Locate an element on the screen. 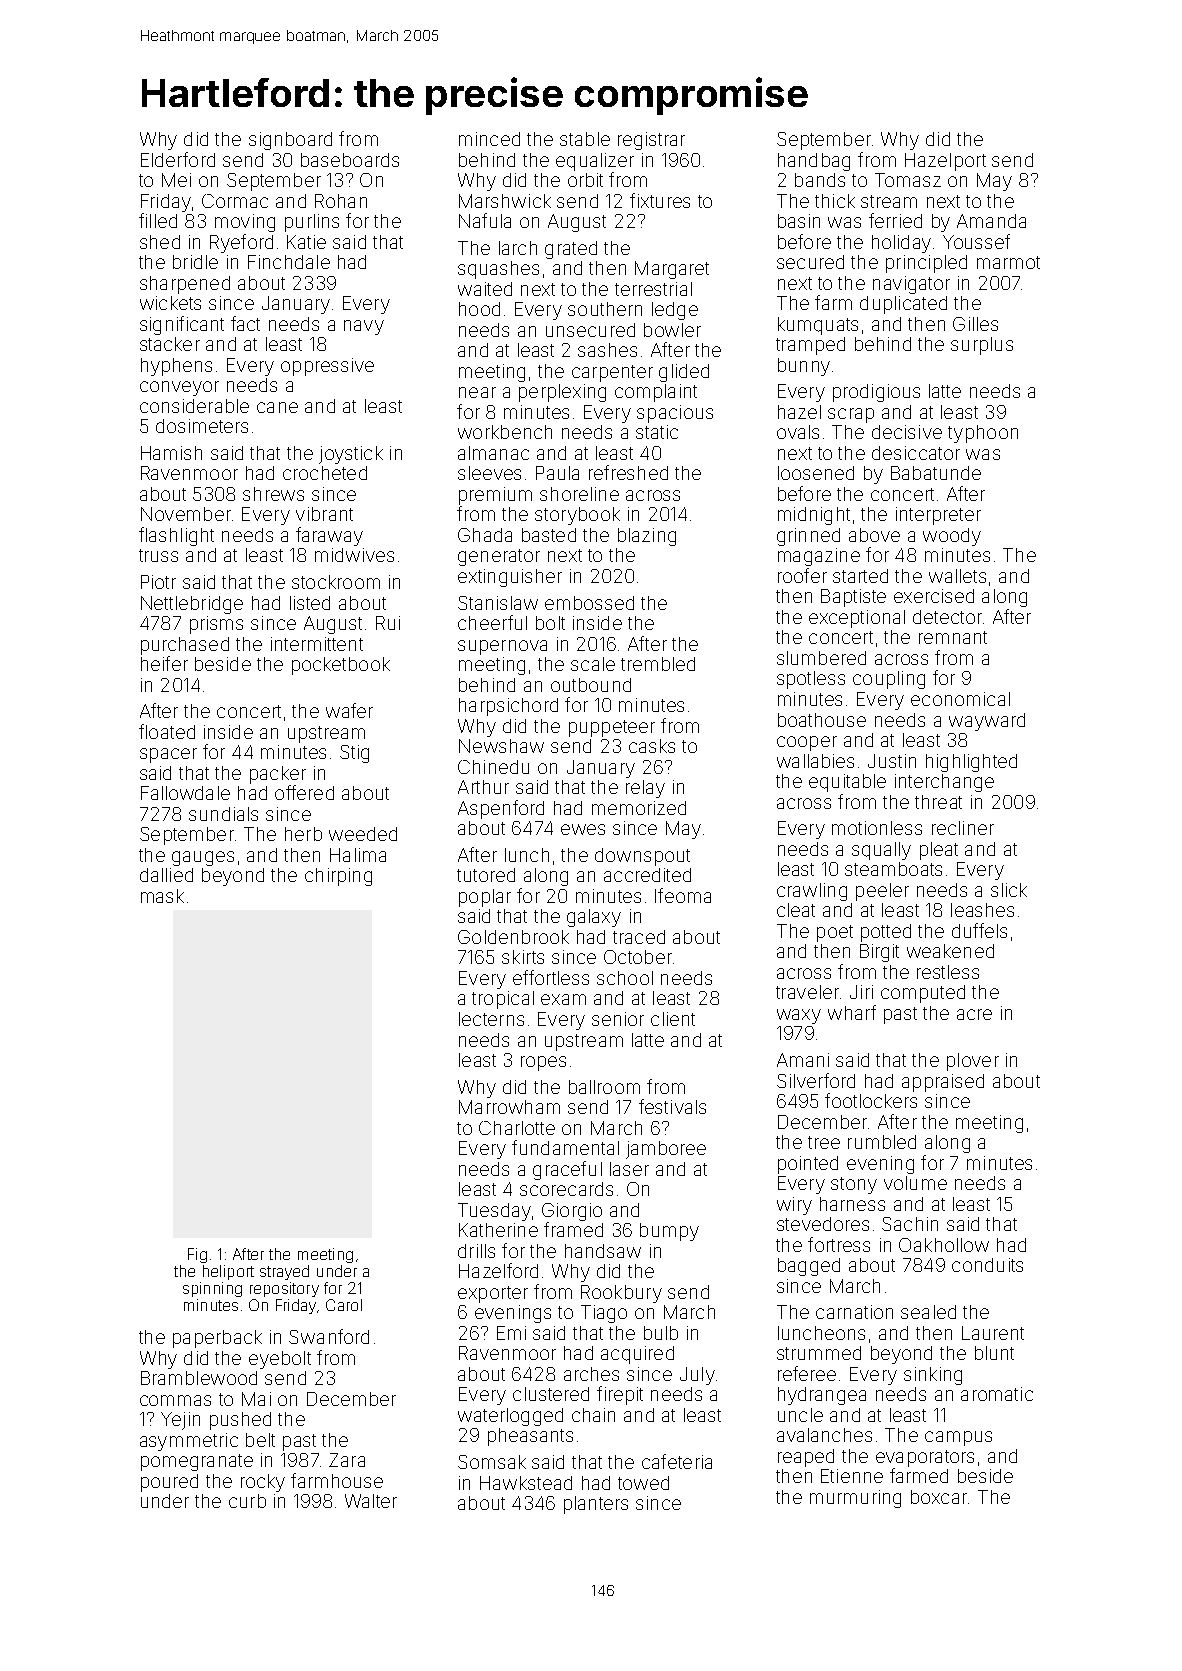  Fig is located at coordinates (197, 1255).
